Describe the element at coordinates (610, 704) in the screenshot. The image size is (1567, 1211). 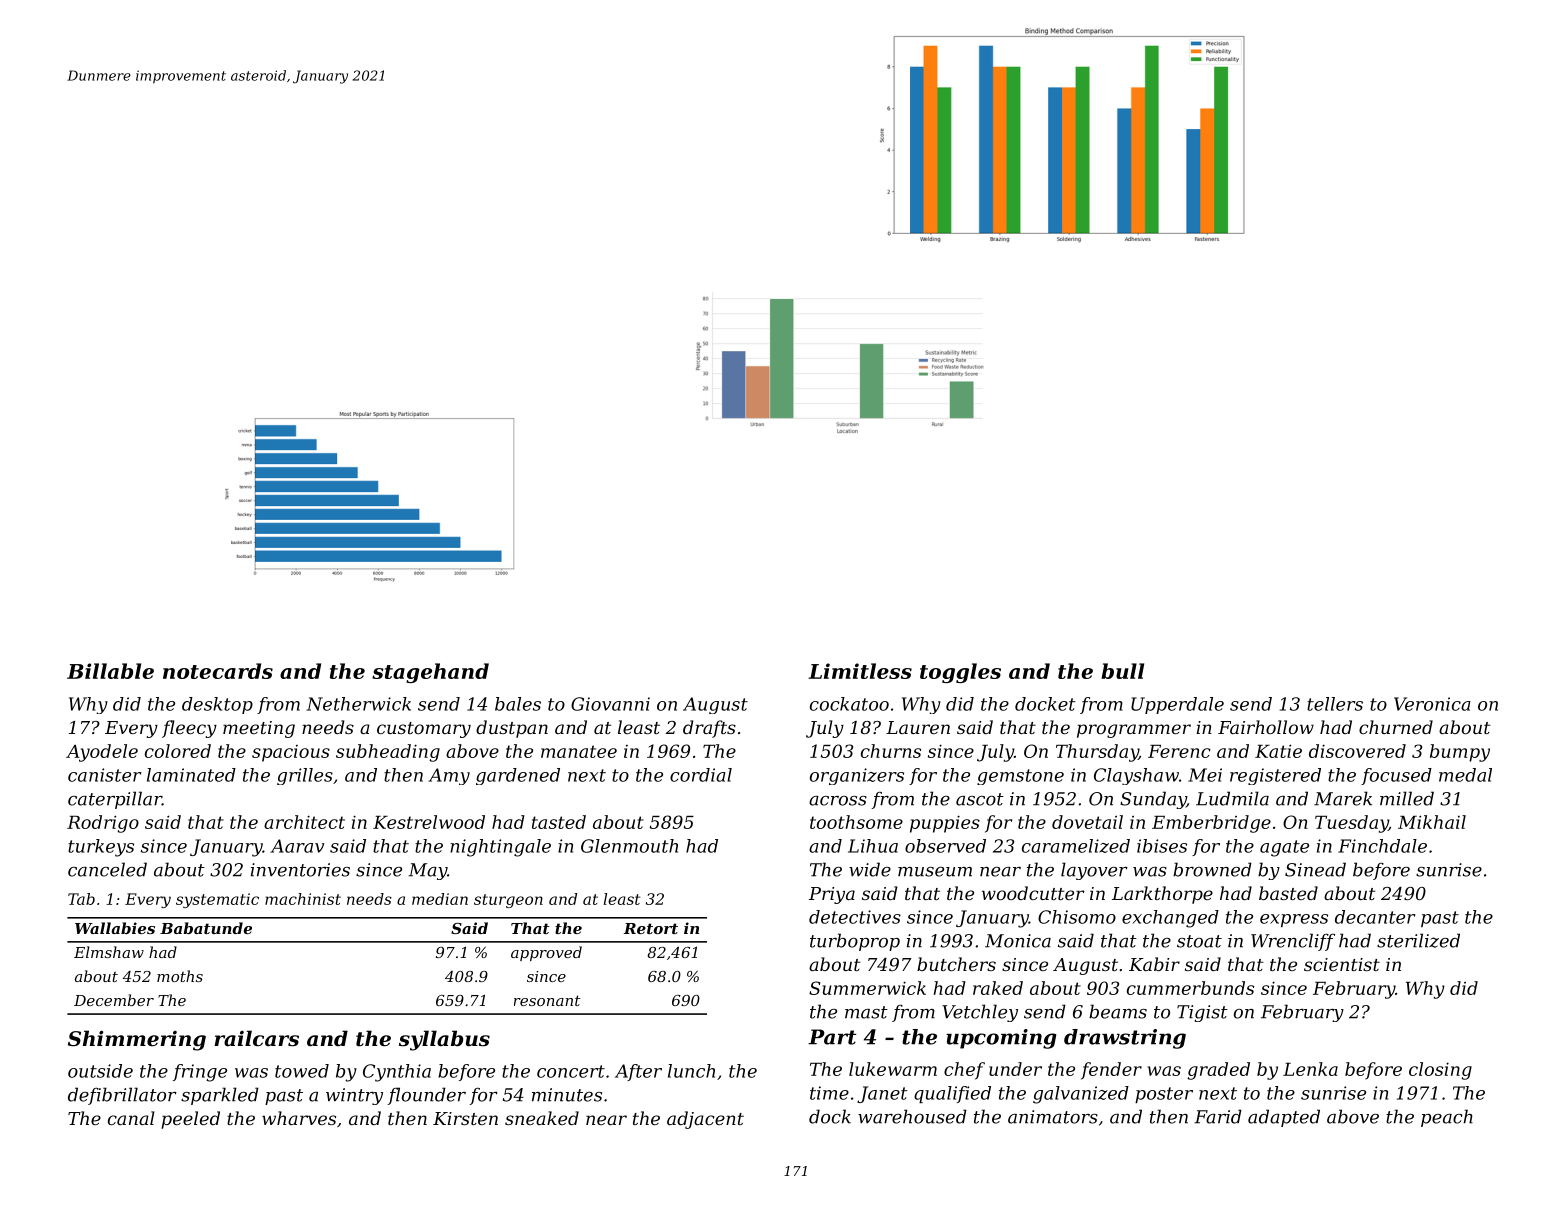
I see `Giovanni` at that location.
